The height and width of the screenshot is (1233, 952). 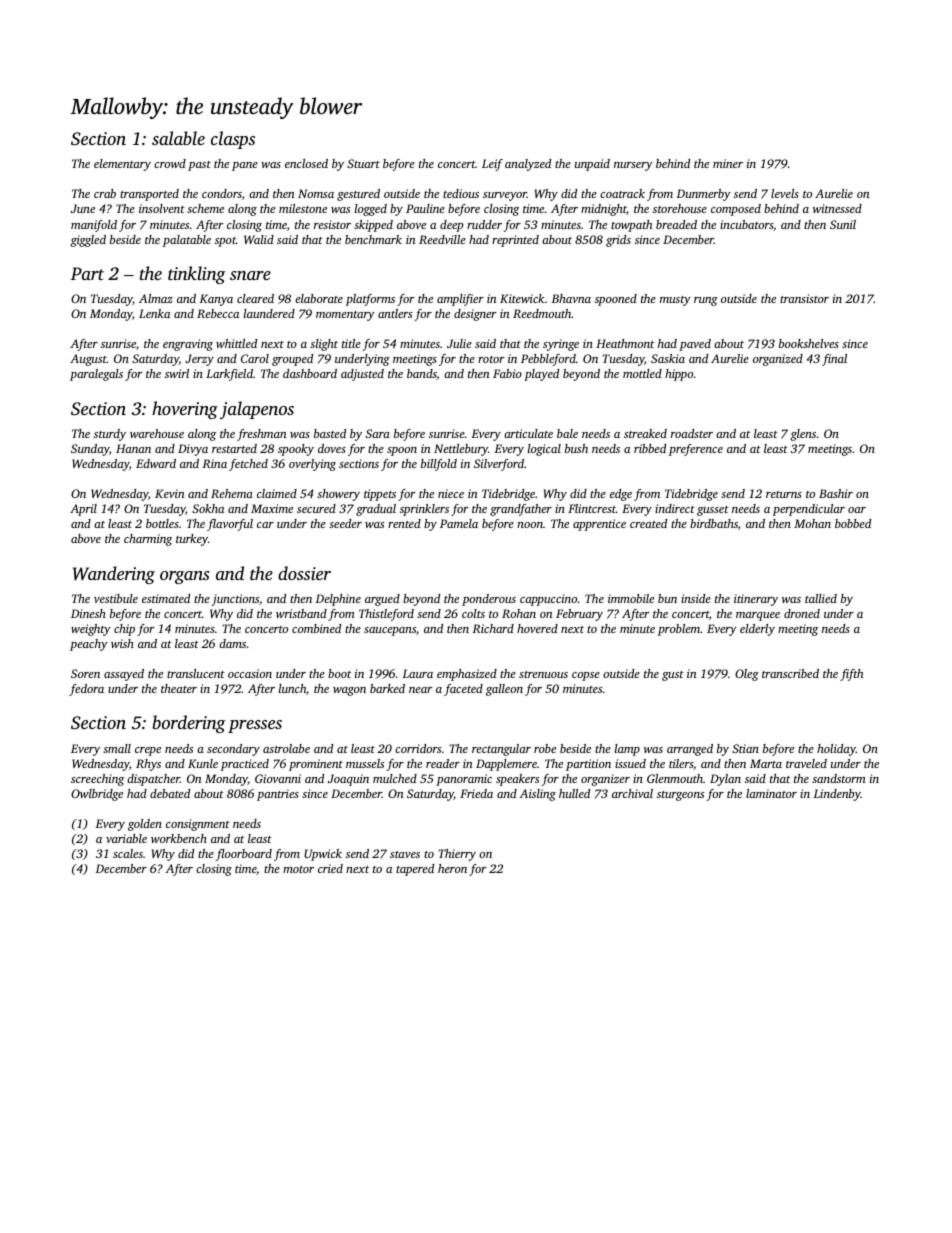 What do you see at coordinates (128, 853) in the screenshot?
I see `scales` at bounding box center [128, 853].
